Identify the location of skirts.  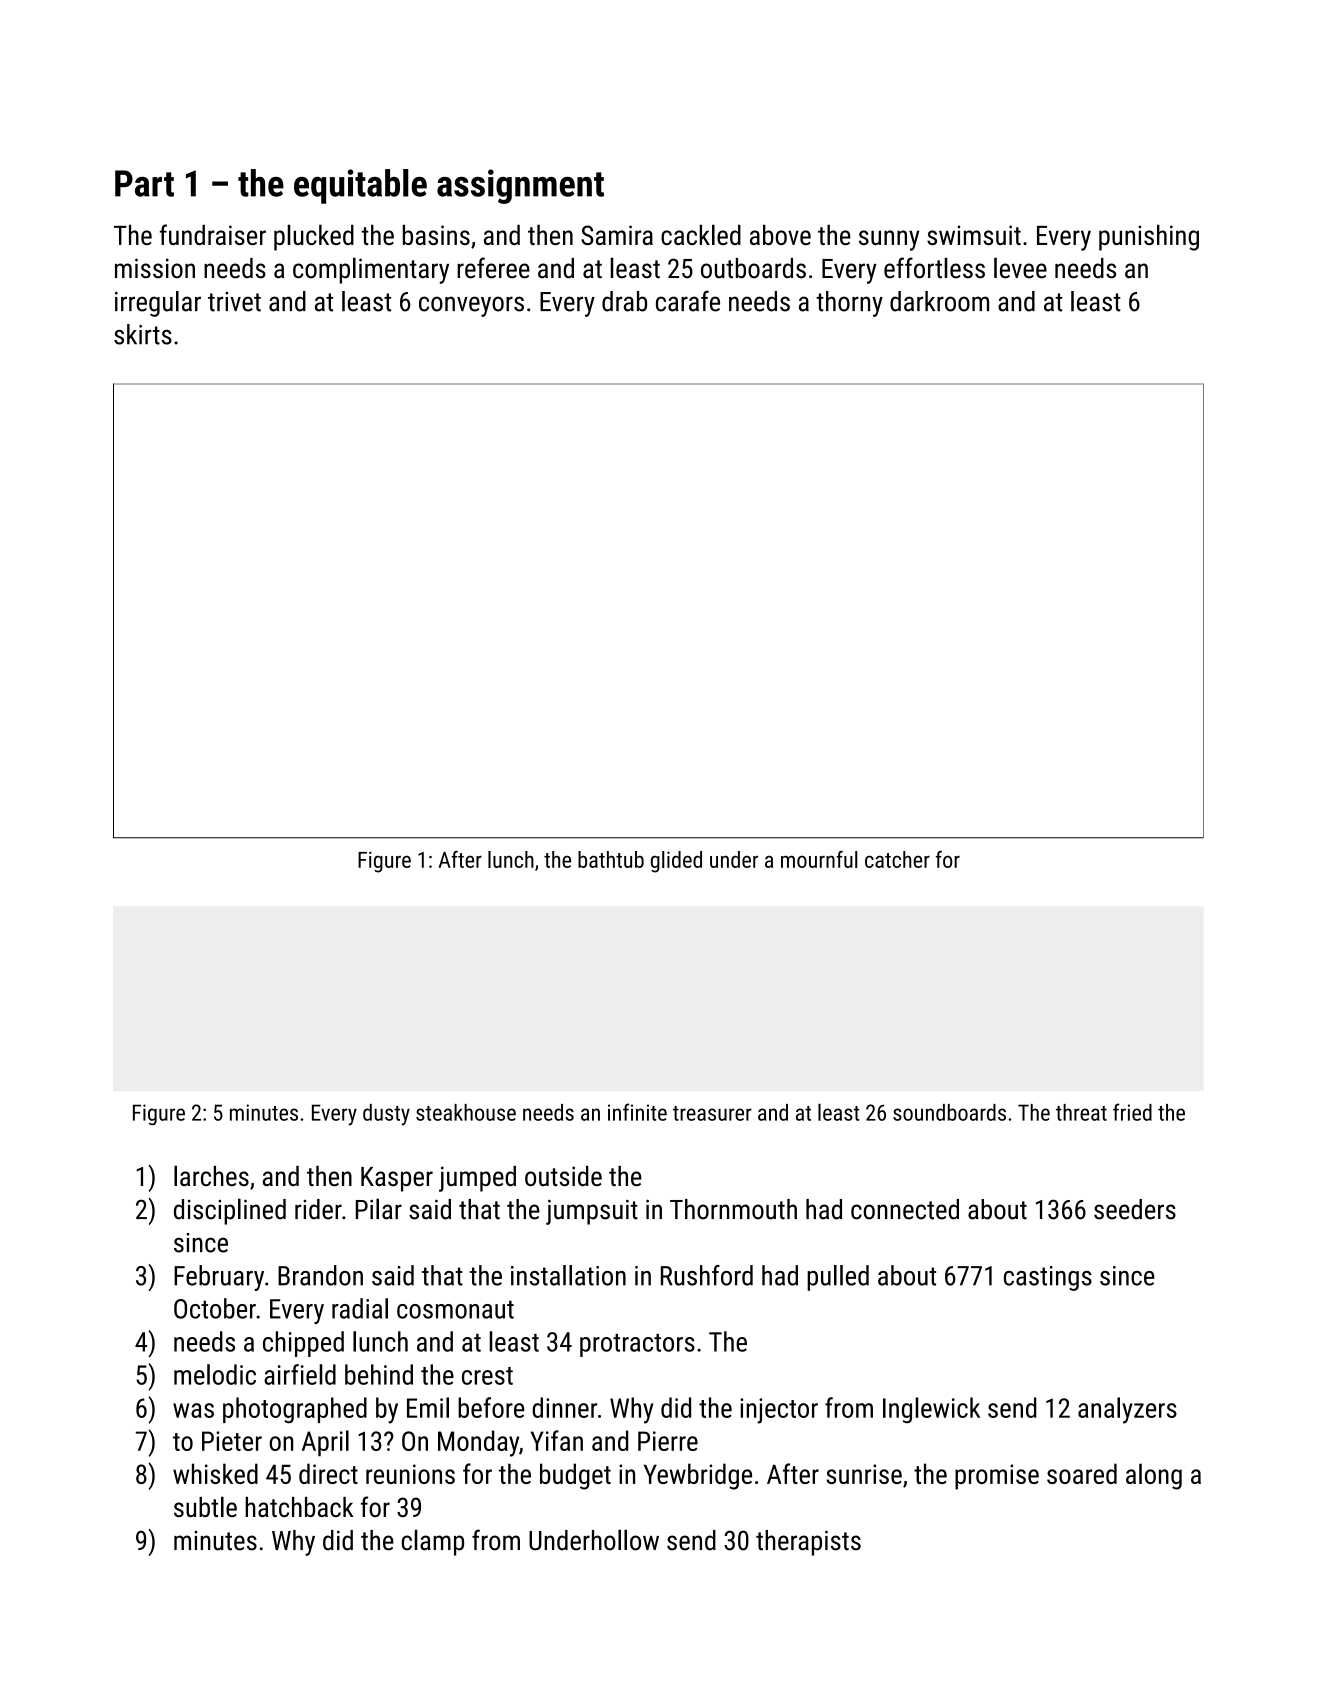
(143, 334).
